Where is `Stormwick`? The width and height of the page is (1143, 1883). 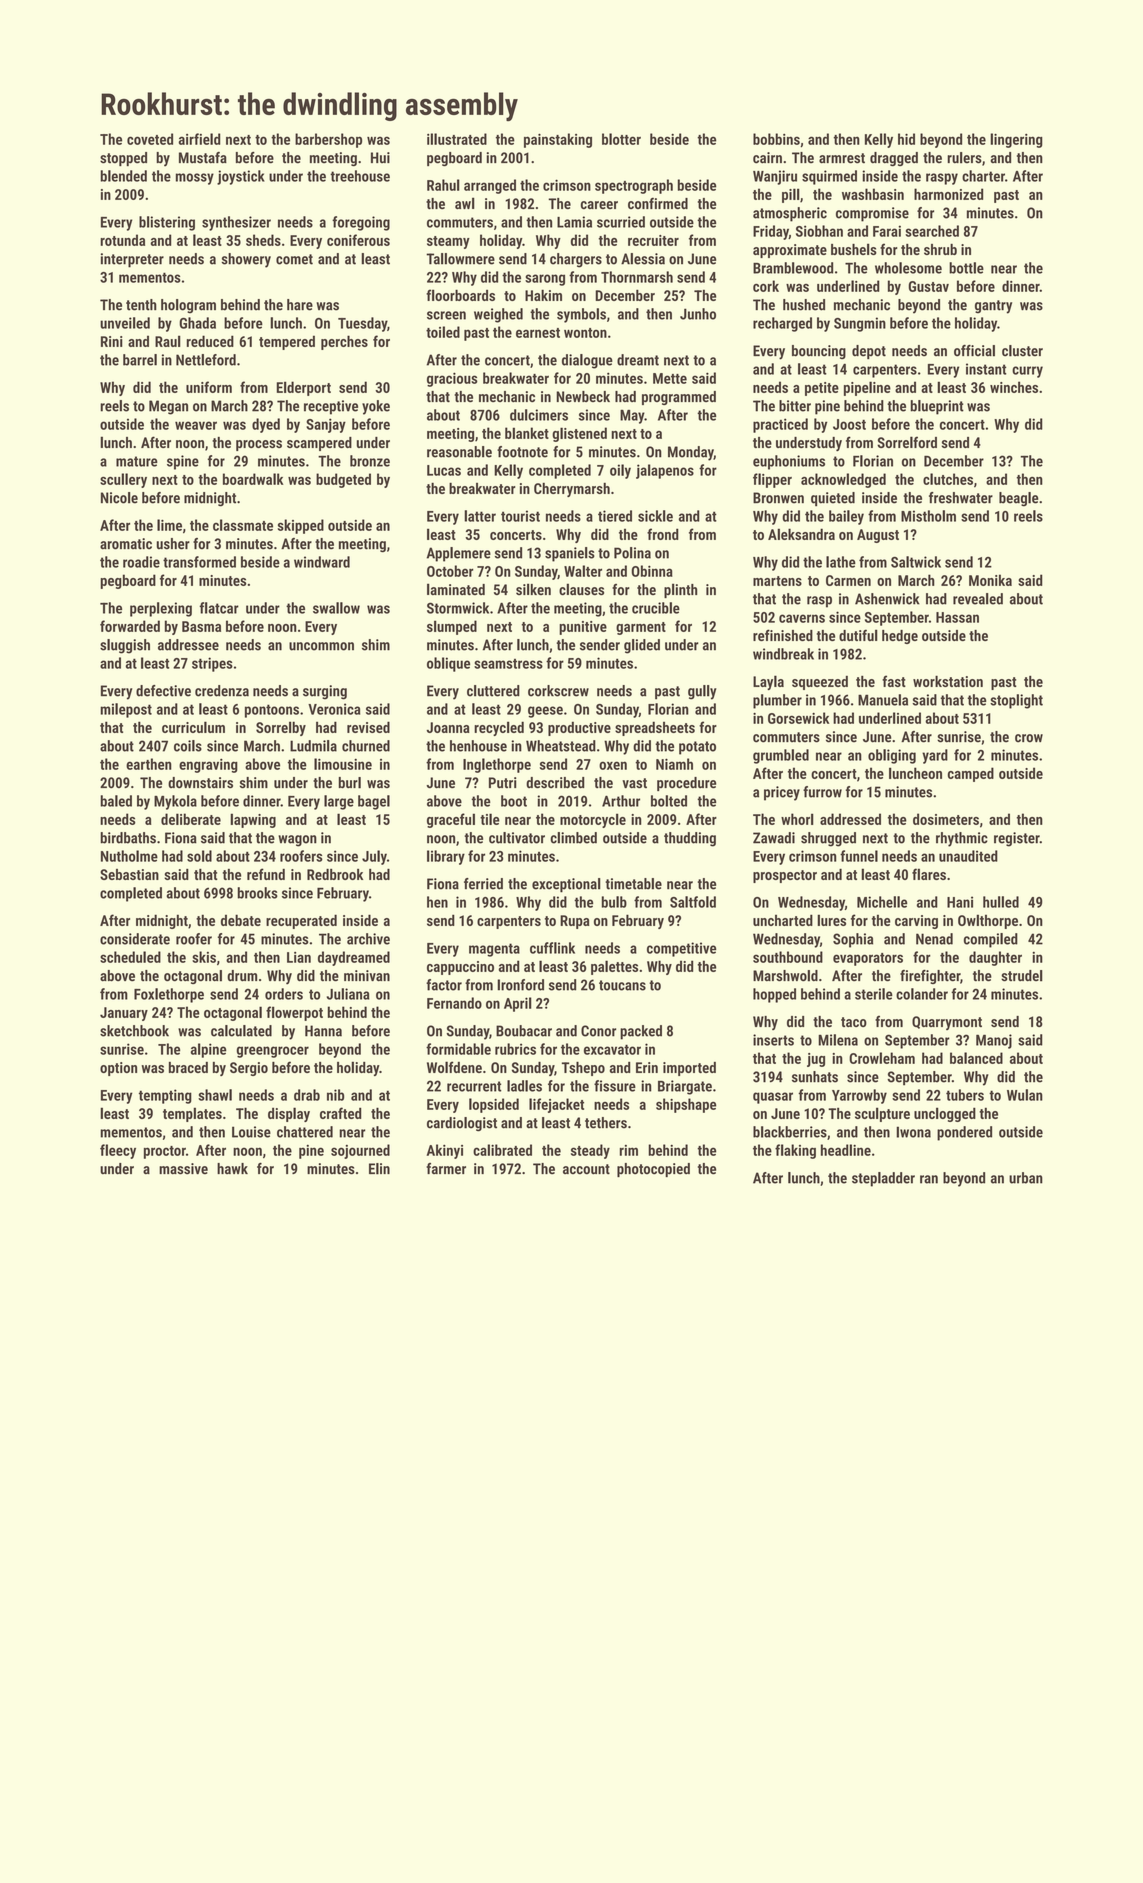 Stormwick is located at coordinates (458, 608).
